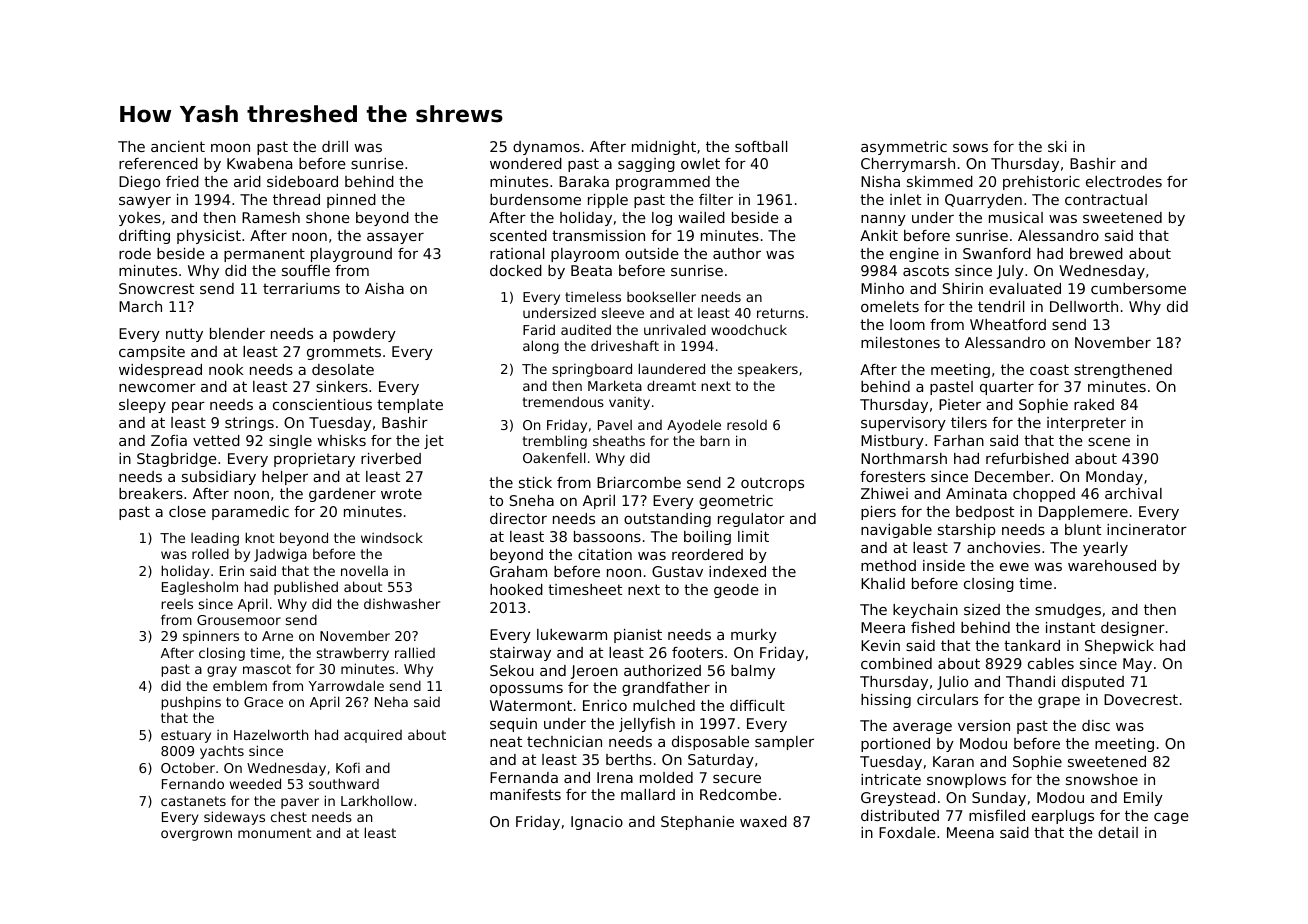 Image resolution: width=1308 pixels, height=924 pixels. What do you see at coordinates (188, 407) in the page?
I see `pear` at bounding box center [188, 407].
